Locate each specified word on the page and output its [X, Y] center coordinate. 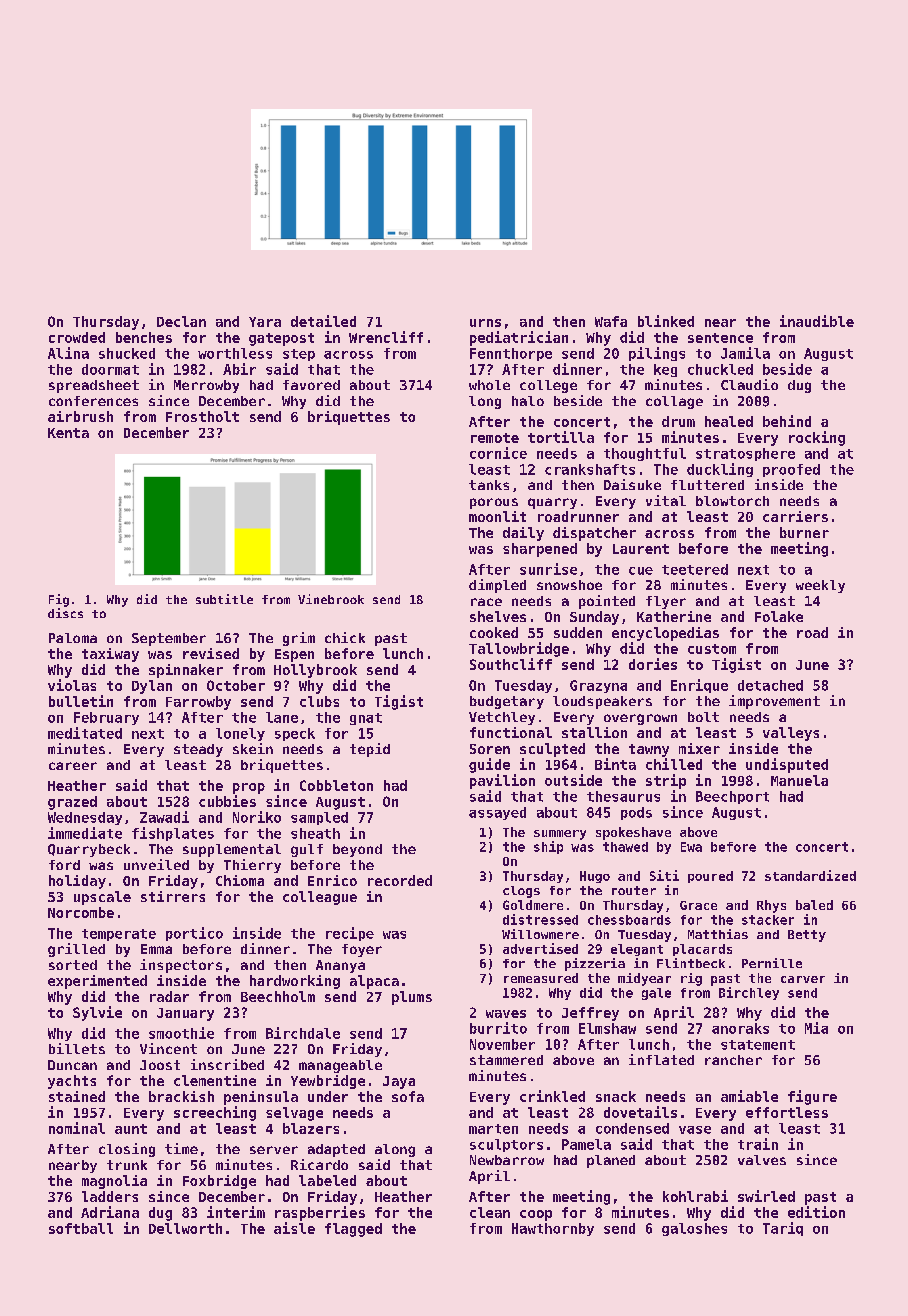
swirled [766, 1196]
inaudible [817, 321]
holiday [77, 882]
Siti [664, 875]
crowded [77, 337]
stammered [506, 1060]
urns [485, 323]
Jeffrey [590, 1014]
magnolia [114, 1182]
